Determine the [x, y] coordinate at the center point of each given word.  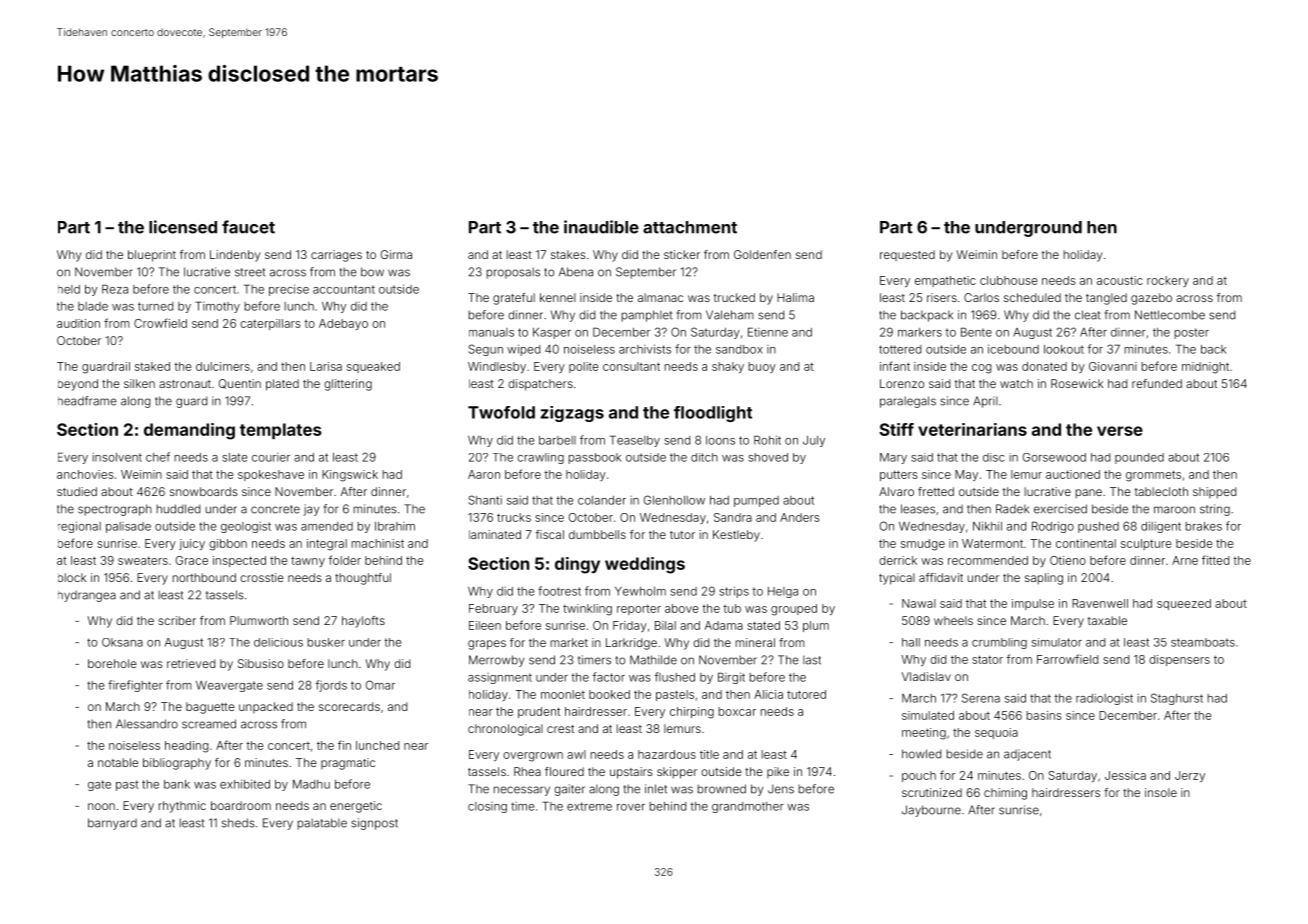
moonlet [563, 694]
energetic [356, 807]
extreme [589, 806]
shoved [768, 457]
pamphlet [646, 316]
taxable [1107, 620]
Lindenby [235, 256]
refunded [1157, 383]
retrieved [191, 663]
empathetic [945, 281]
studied [77, 491]
